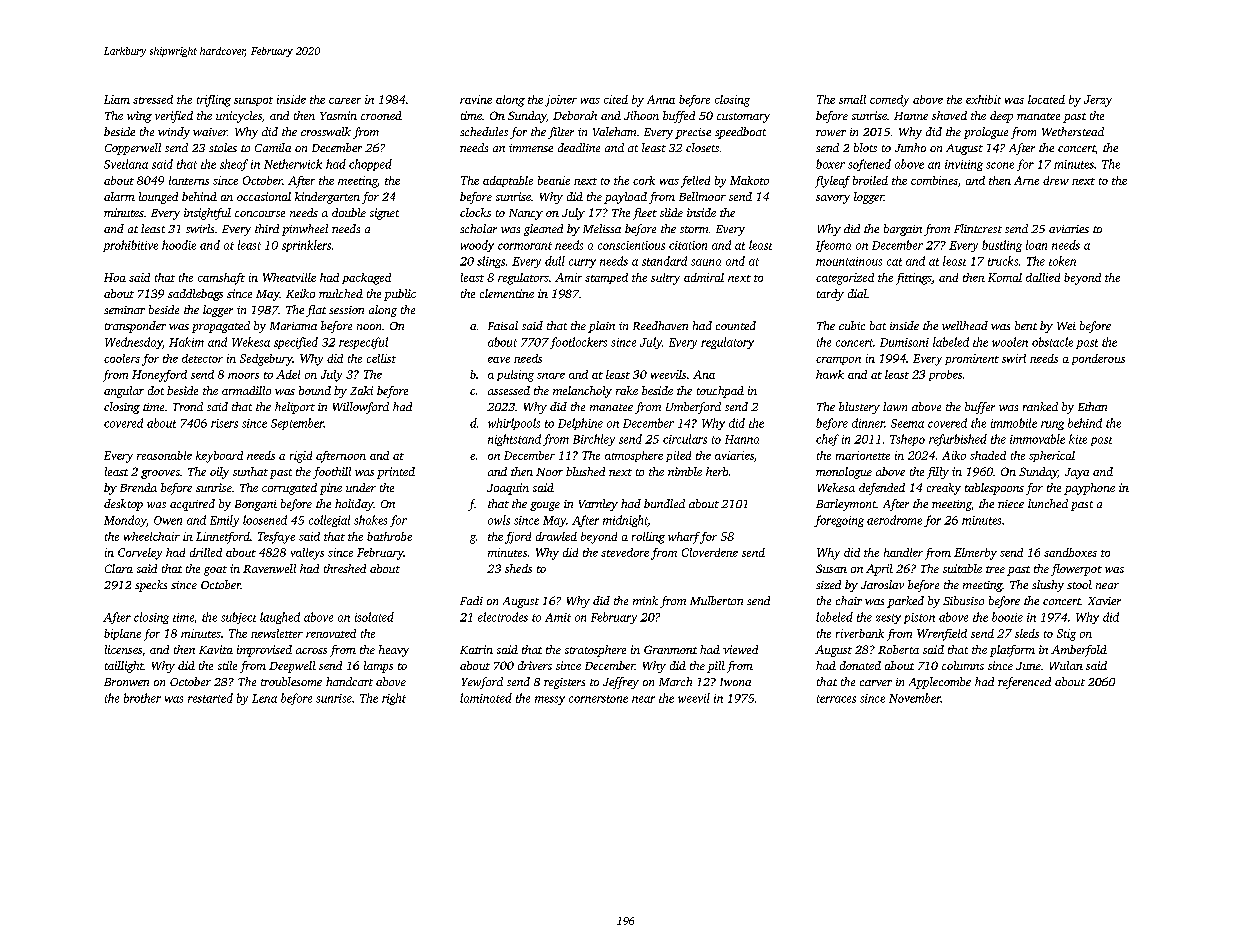 Image resolution: width=1233 pixels, height=952 pixels. I want to click on Mariama, so click(293, 326).
